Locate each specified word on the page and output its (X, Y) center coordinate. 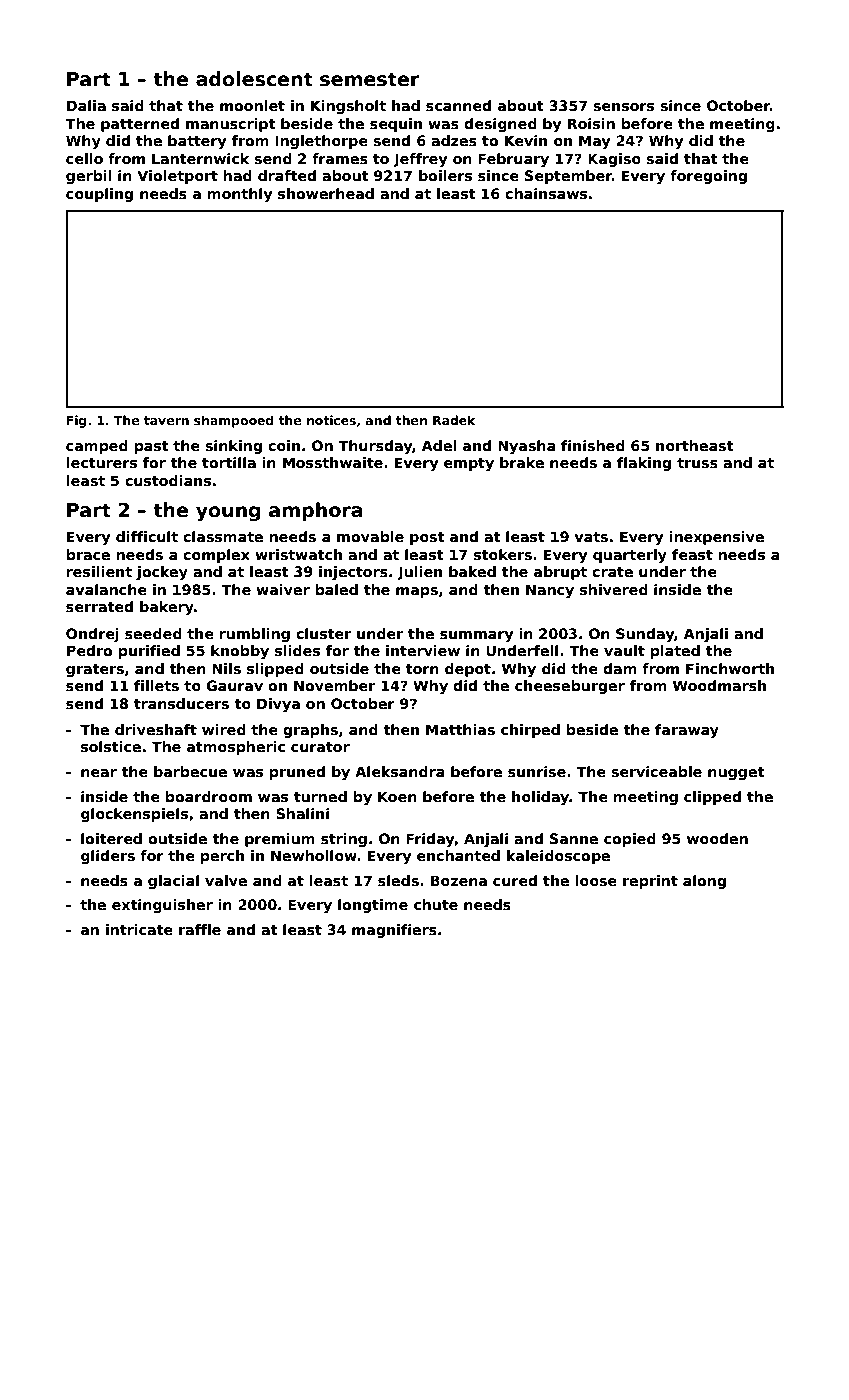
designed (500, 125)
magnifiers (394, 931)
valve (226, 880)
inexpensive (717, 538)
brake (522, 462)
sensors (623, 107)
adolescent (254, 79)
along (704, 882)
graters (95, 670)
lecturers (102, 462)
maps (417, 592)
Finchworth (730, 668)
